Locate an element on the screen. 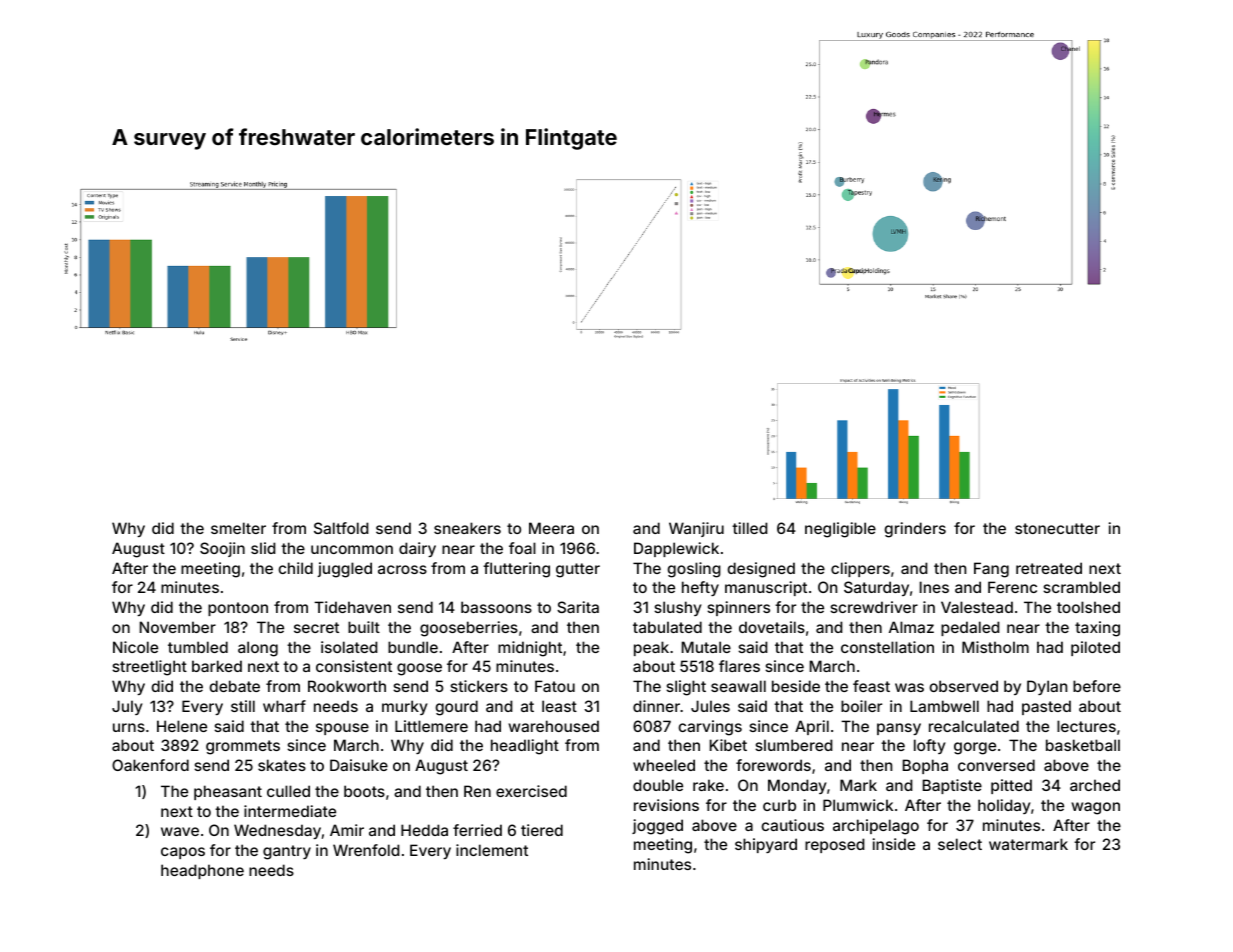  headphone is located at coordinates (202, 871).
